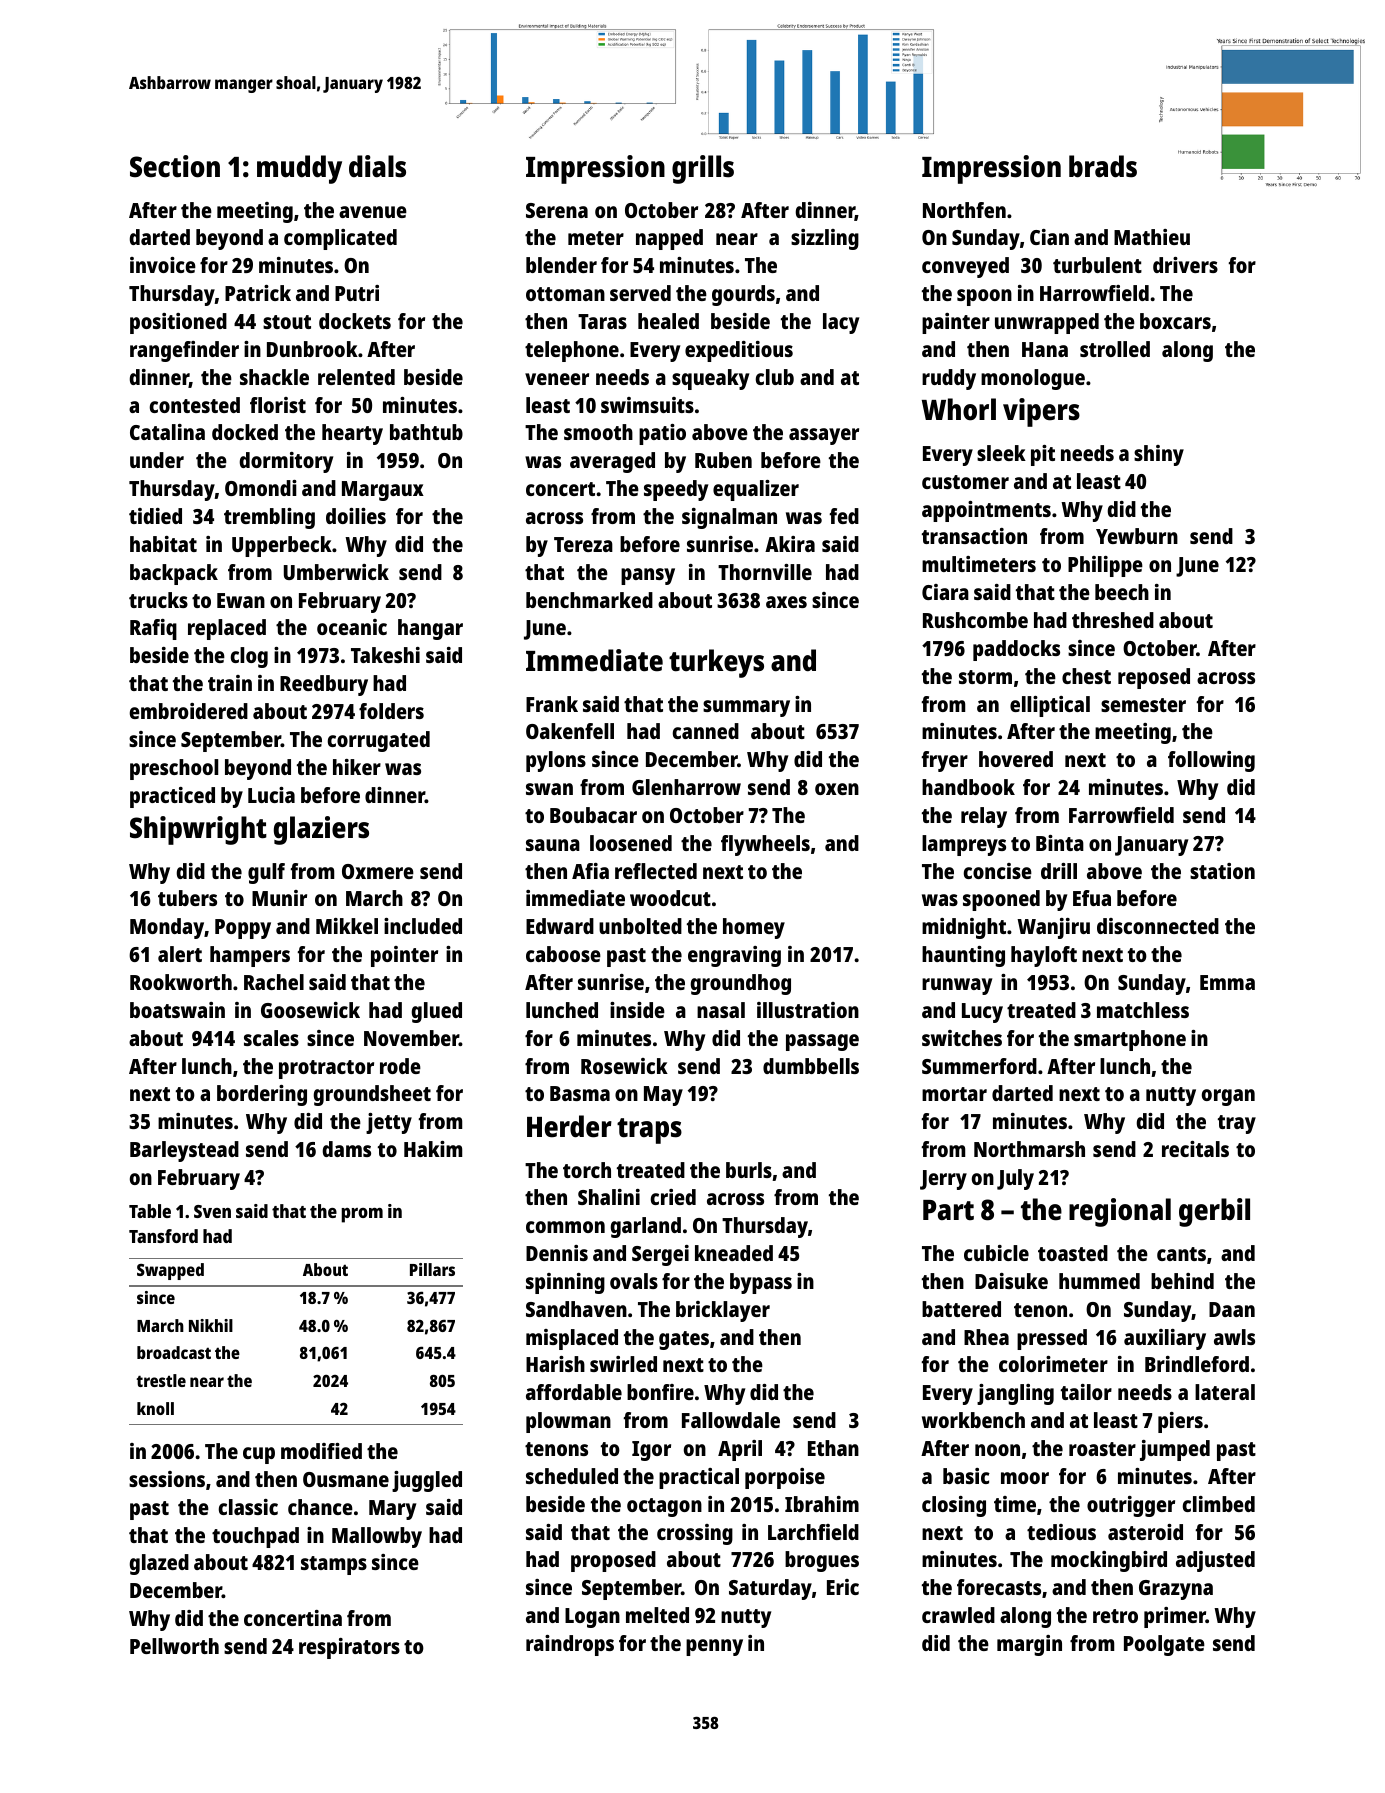  What do you see at coordinates (703, 169) in the screenshot?
I see `grills` at bounding box center [703, 169].
